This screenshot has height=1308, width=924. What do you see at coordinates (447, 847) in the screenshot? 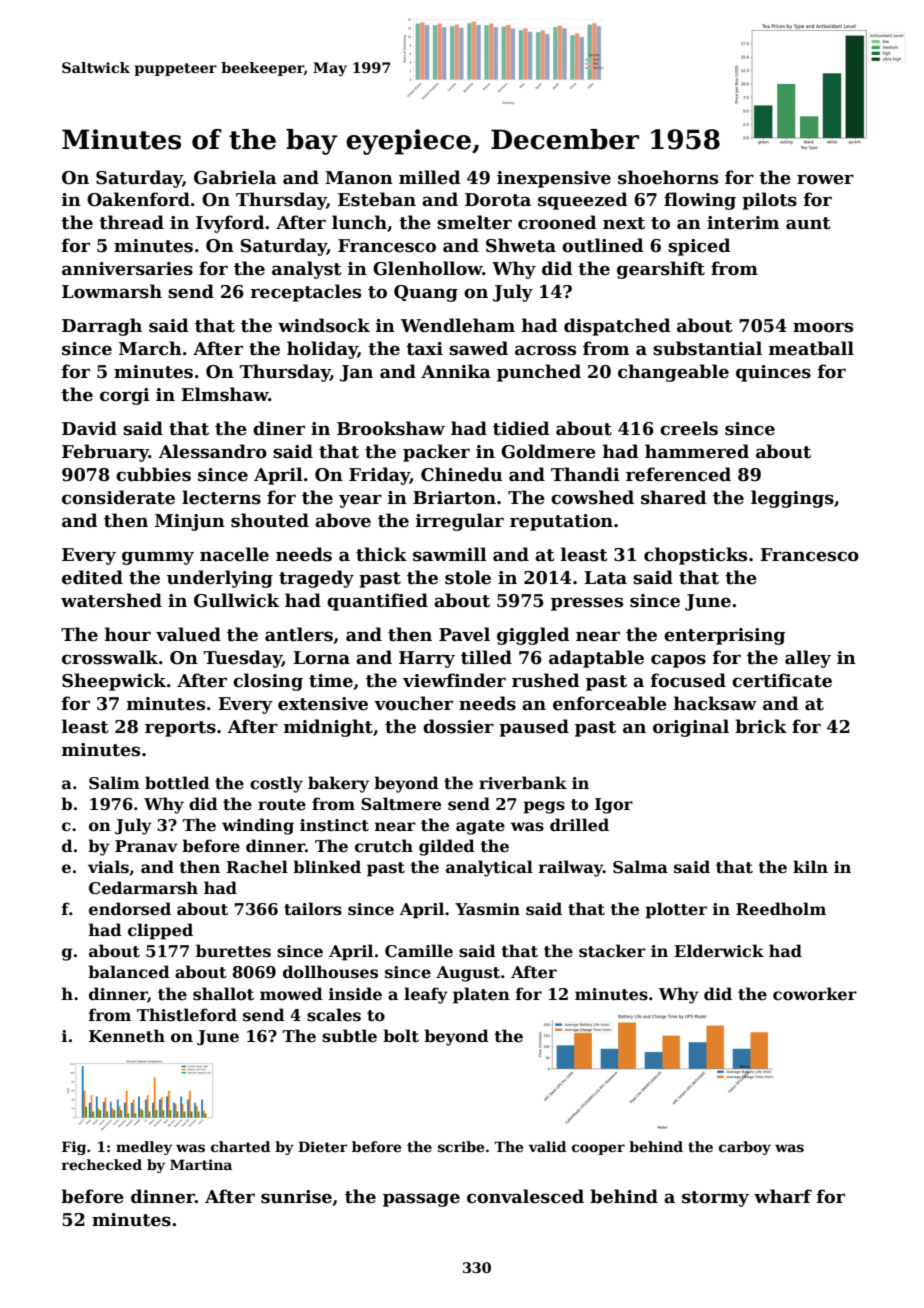
I see `gilded` at bounding box center [447, 847].
